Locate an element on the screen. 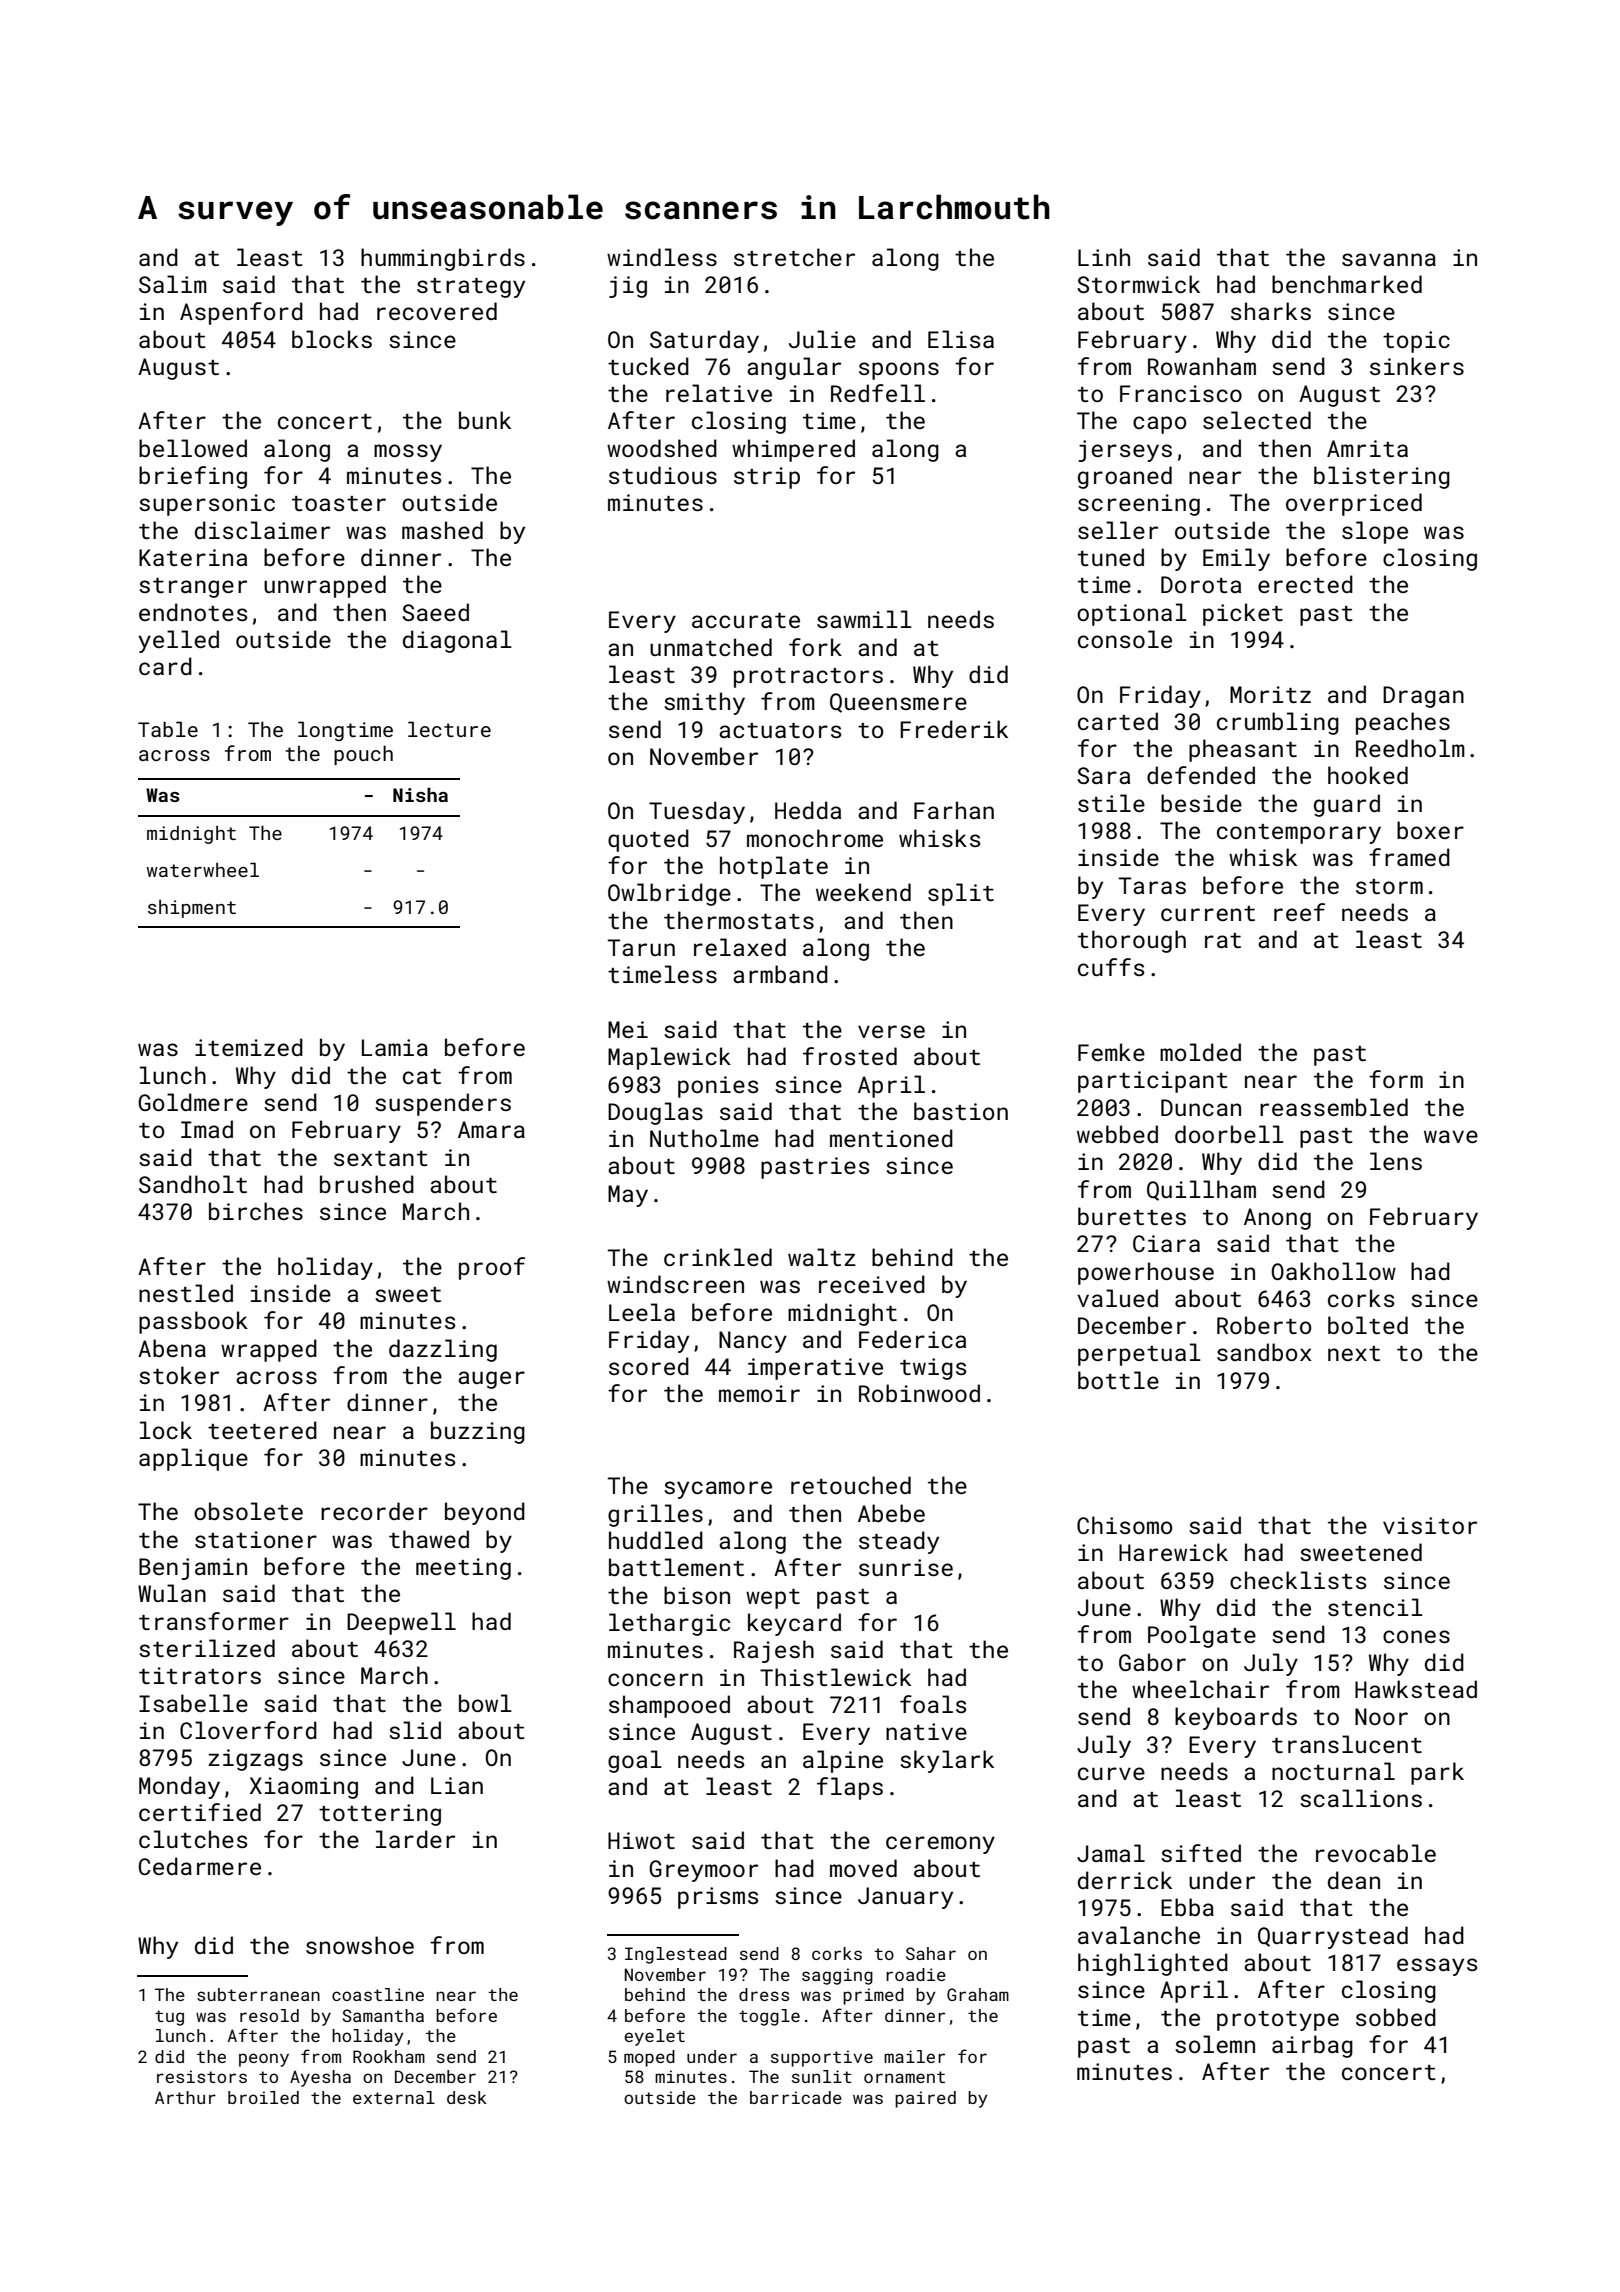 The image size is (1620, 2292). Hedda is located at coordinates (808, 810).
